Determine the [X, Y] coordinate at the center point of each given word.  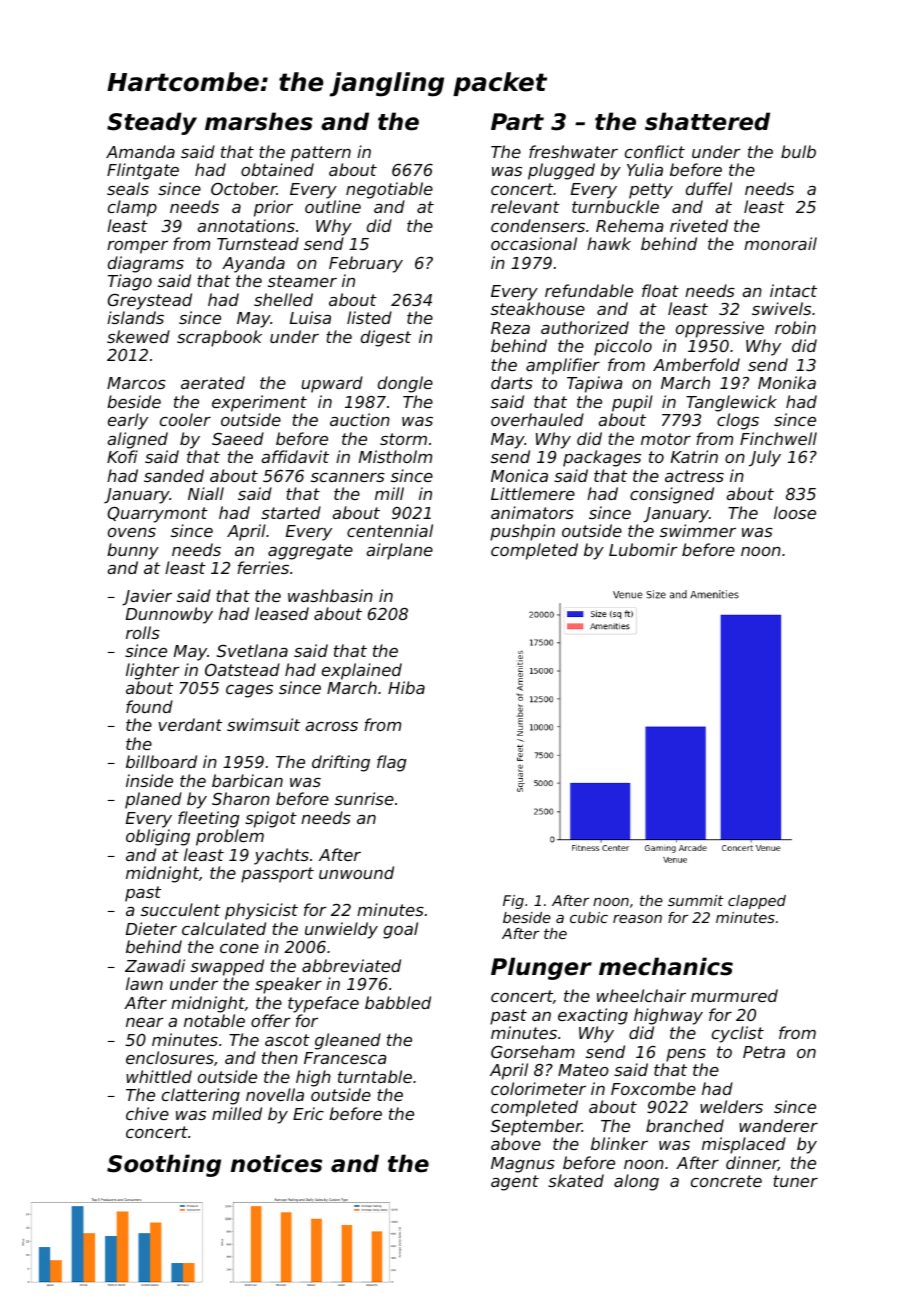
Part [517, 122]
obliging [158, 837]
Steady [152, 123]
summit [696, 900]
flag [392, 763]
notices [276, 1163]
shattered [707, 121]
